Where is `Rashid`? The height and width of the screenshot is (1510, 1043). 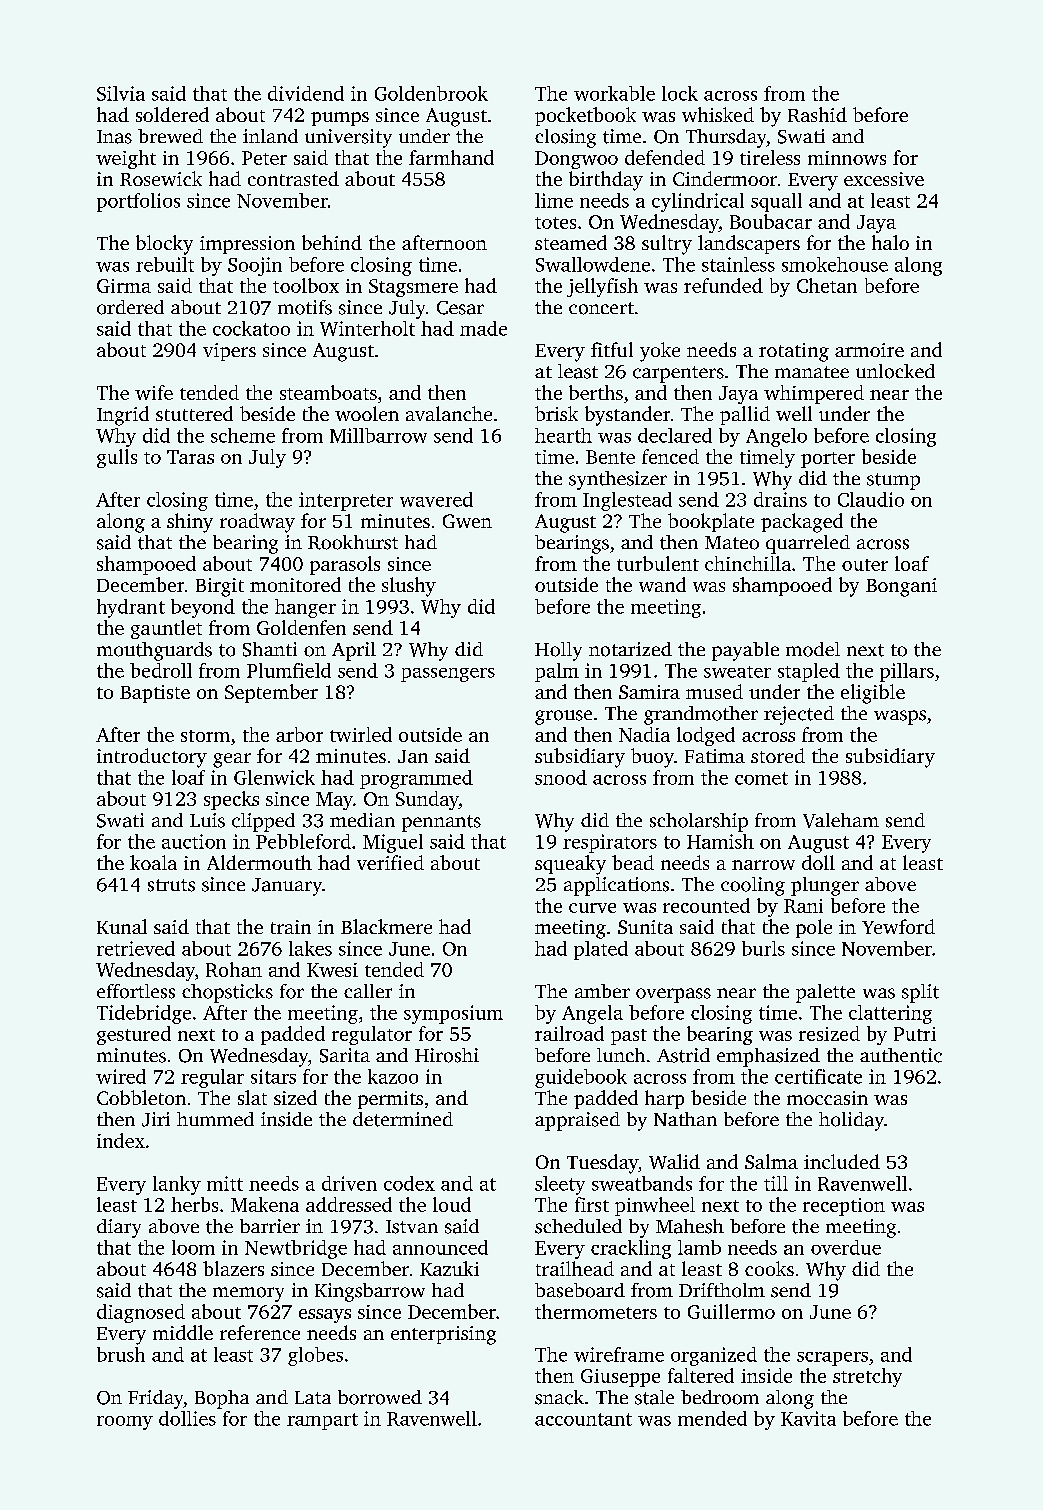
Rashid is located at coordinates (817, 114).
